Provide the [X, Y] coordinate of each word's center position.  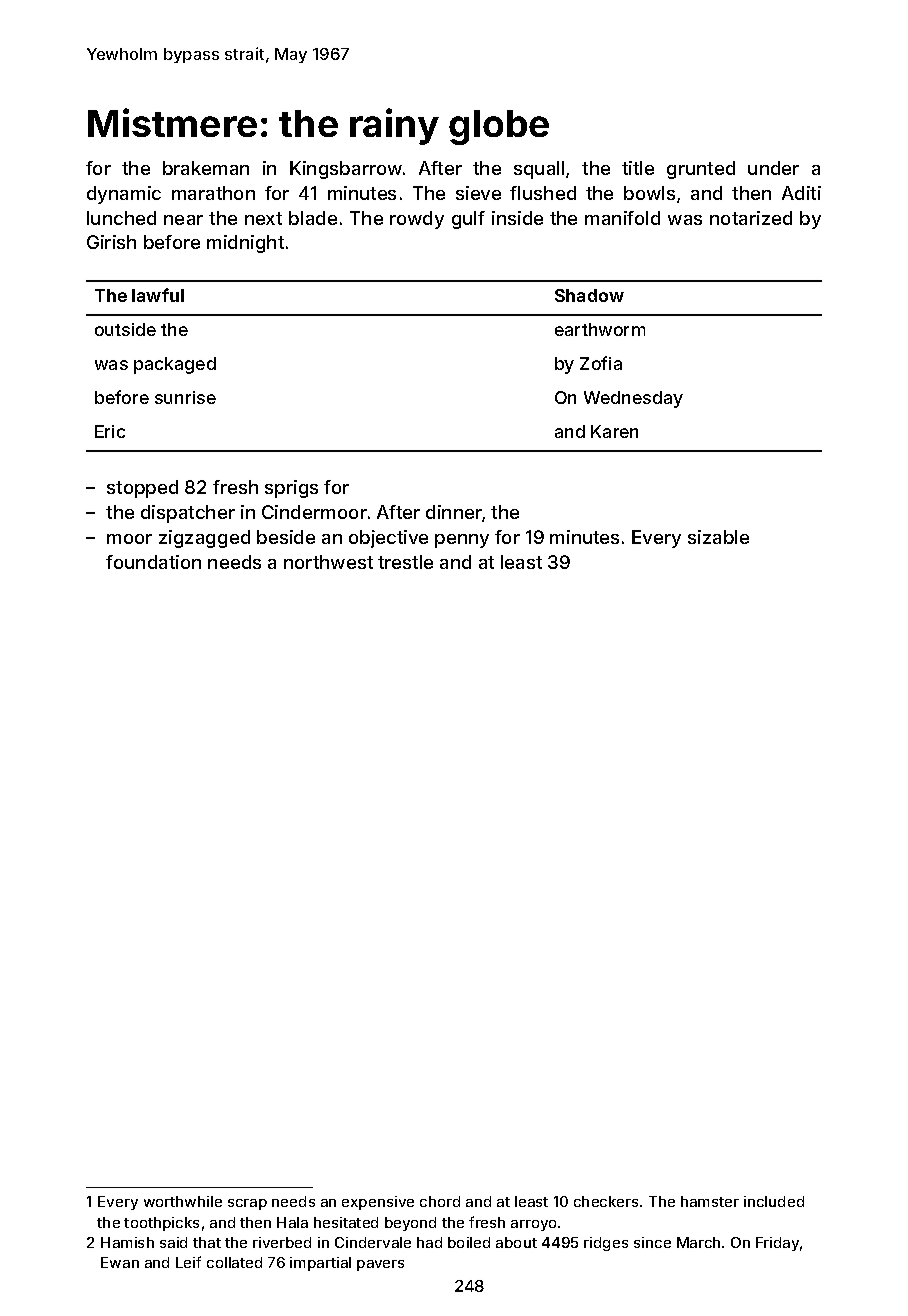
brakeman [206, 168]
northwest [328, 562]
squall [539, 170]
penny [462, 541]
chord [440, 1201]
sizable [718, 537]
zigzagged [204, 539]
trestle [405, 562]
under [773, 168]
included [774, 1201]
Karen [614, 431]
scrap [247, 1204]
